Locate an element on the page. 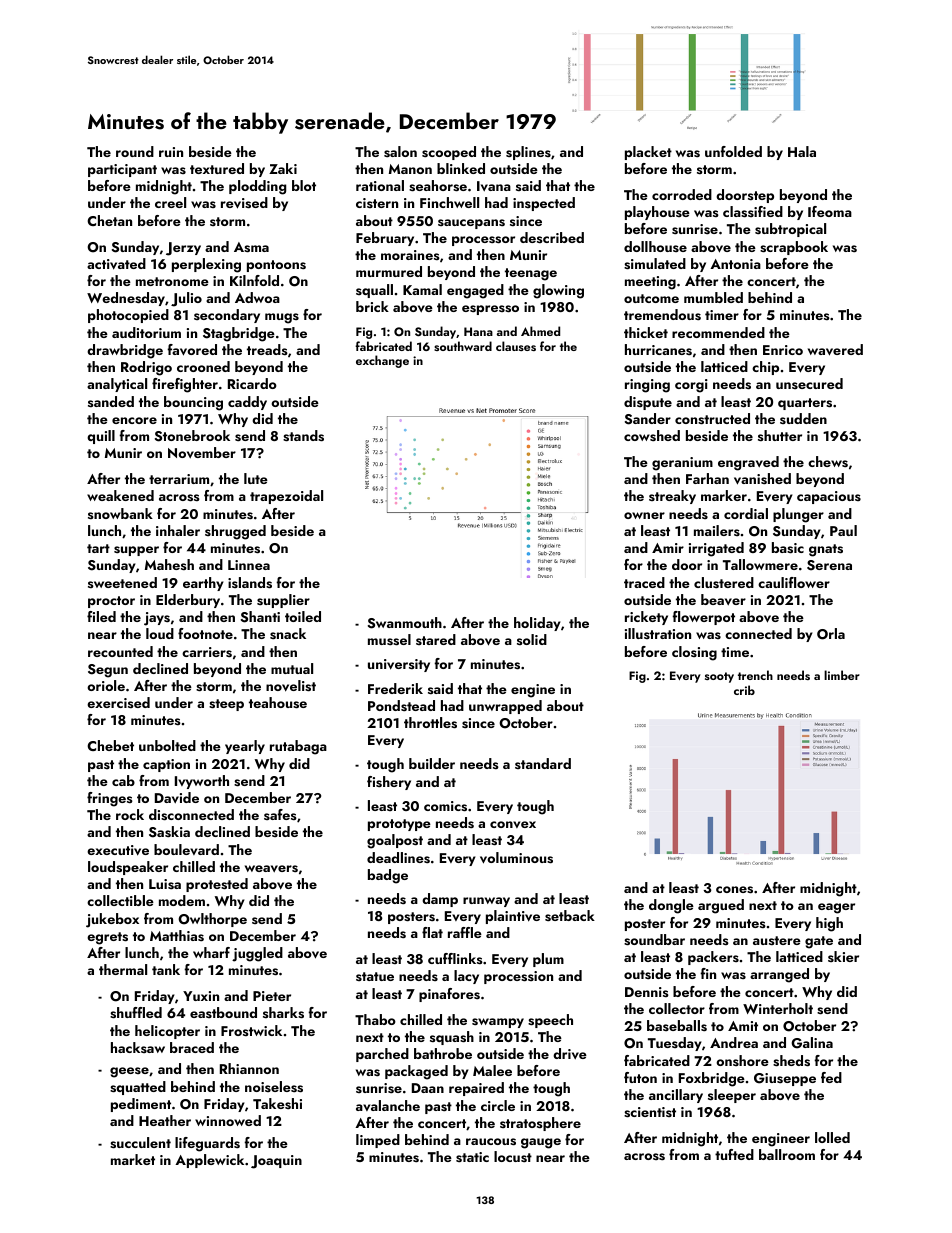  mutual is located at coordinates (292, 668).
